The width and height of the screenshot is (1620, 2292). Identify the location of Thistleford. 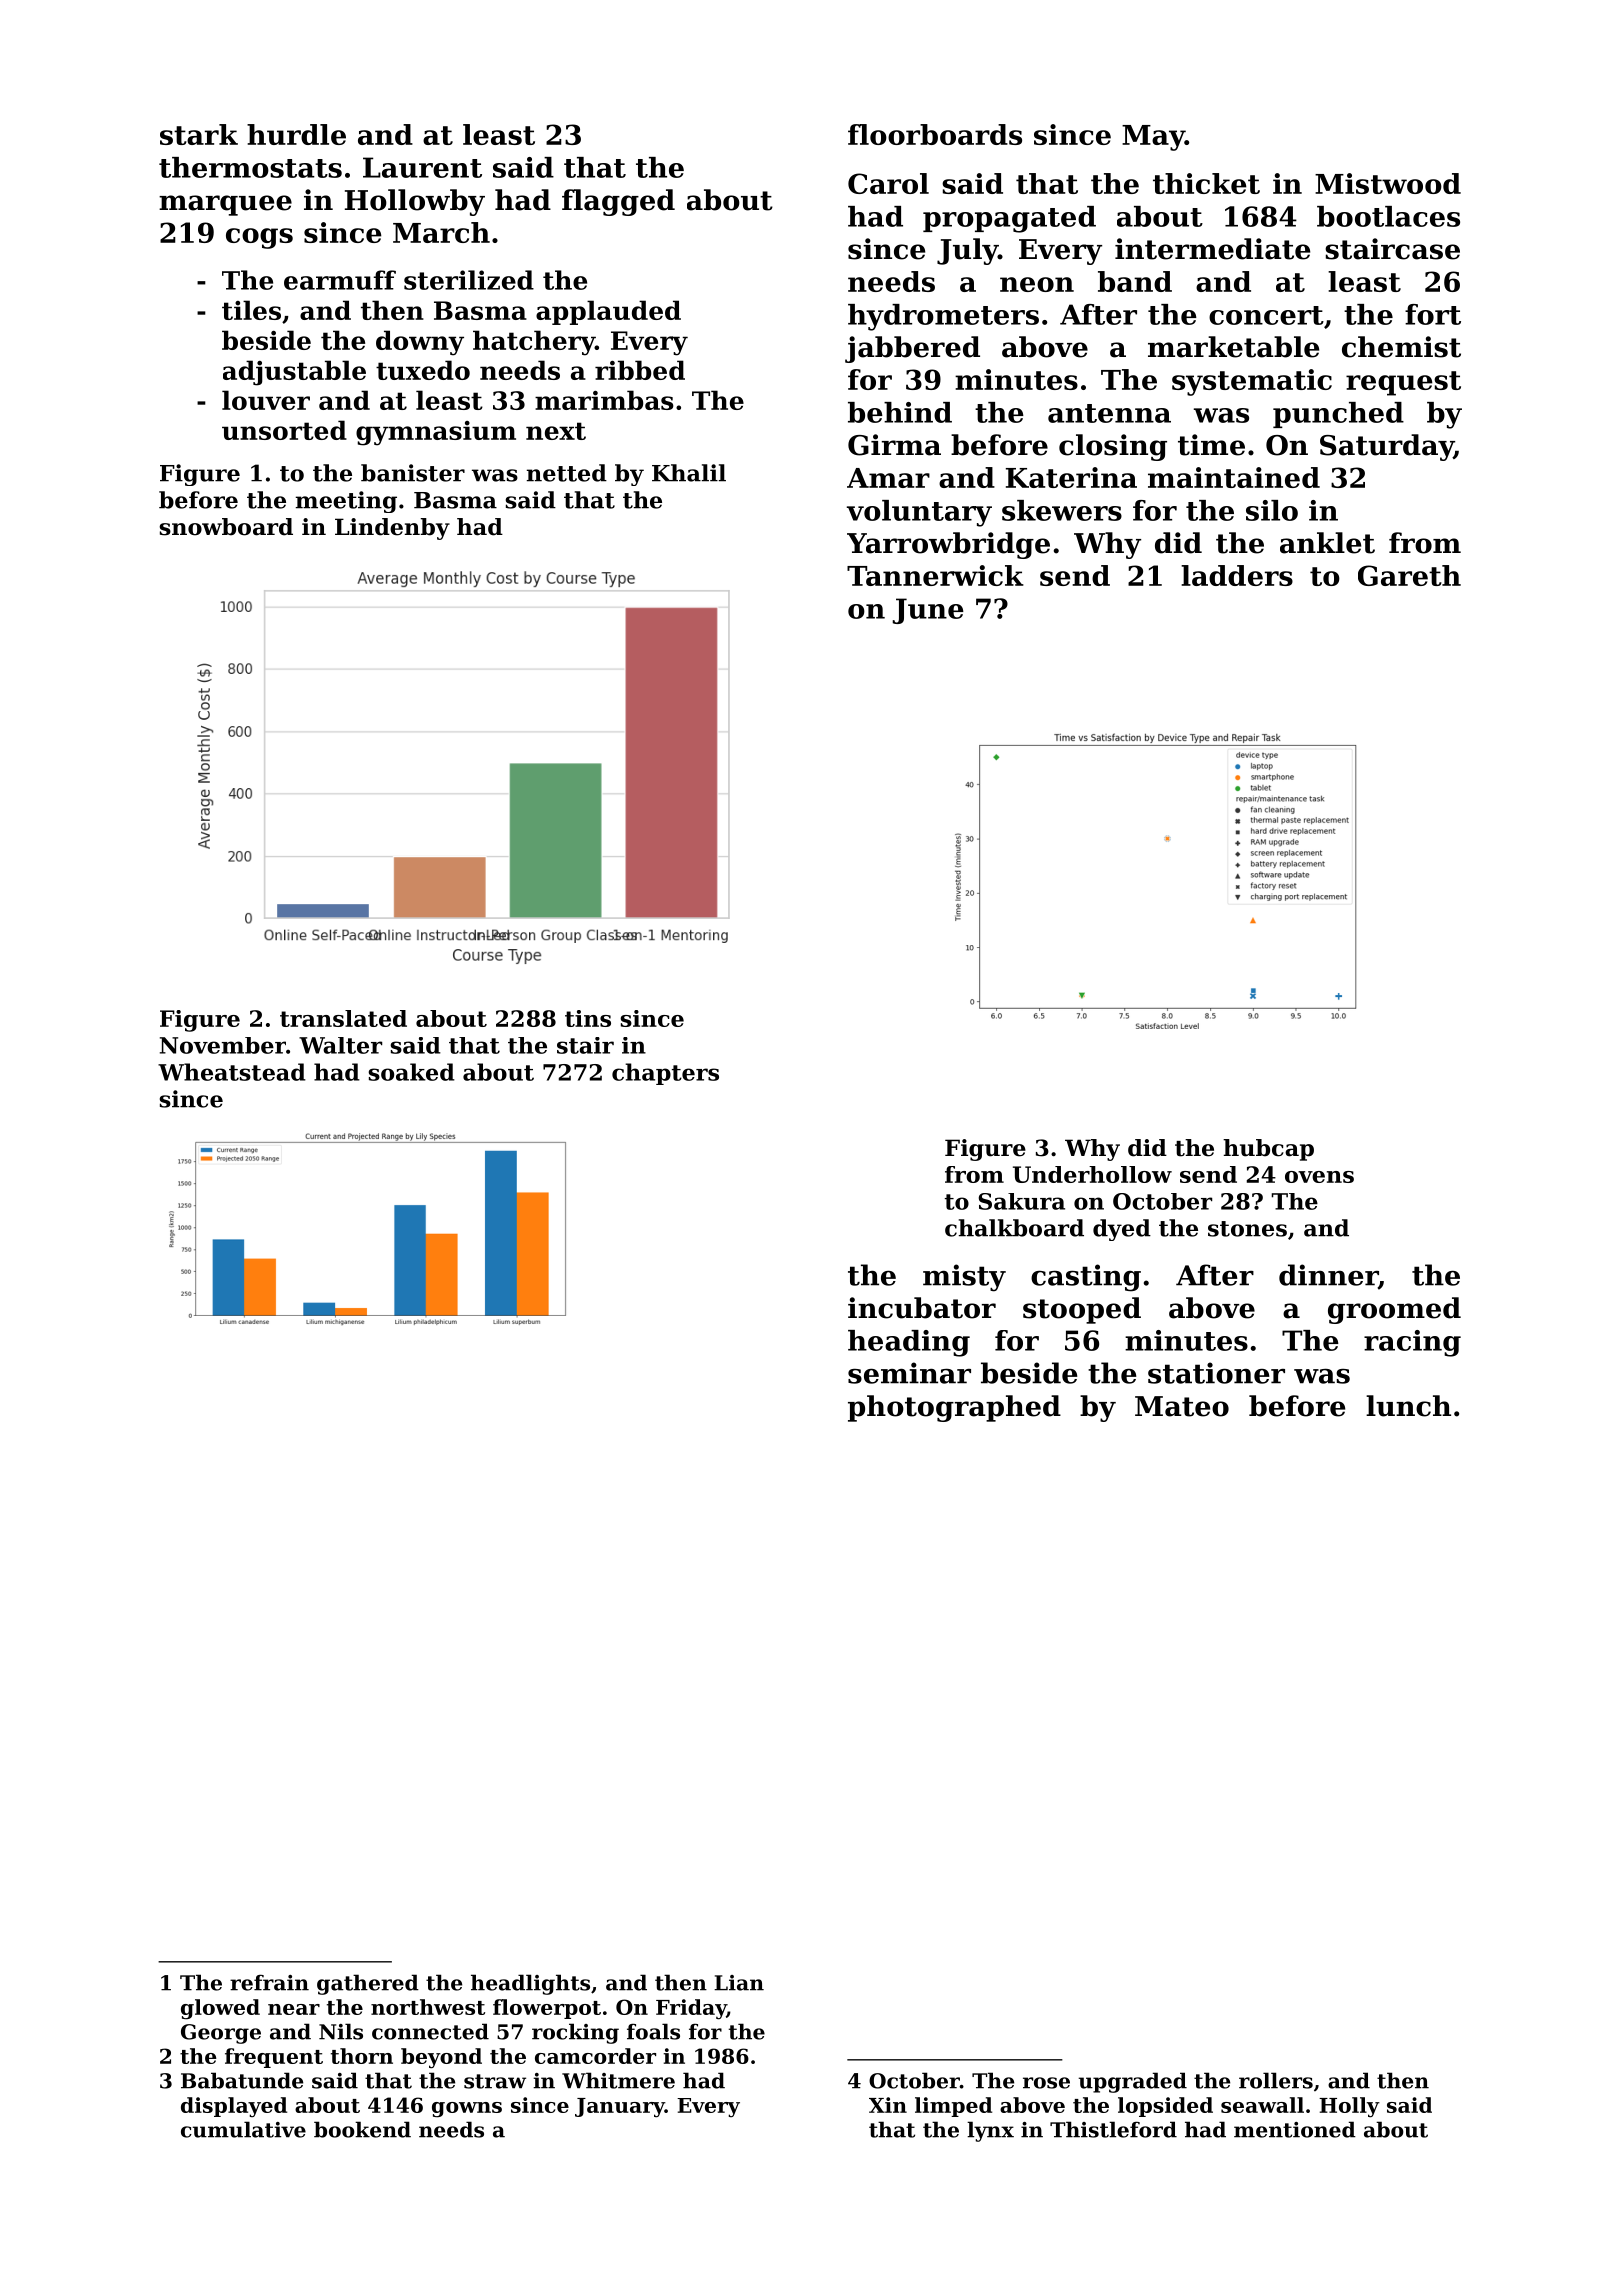
(1113, 2129).
